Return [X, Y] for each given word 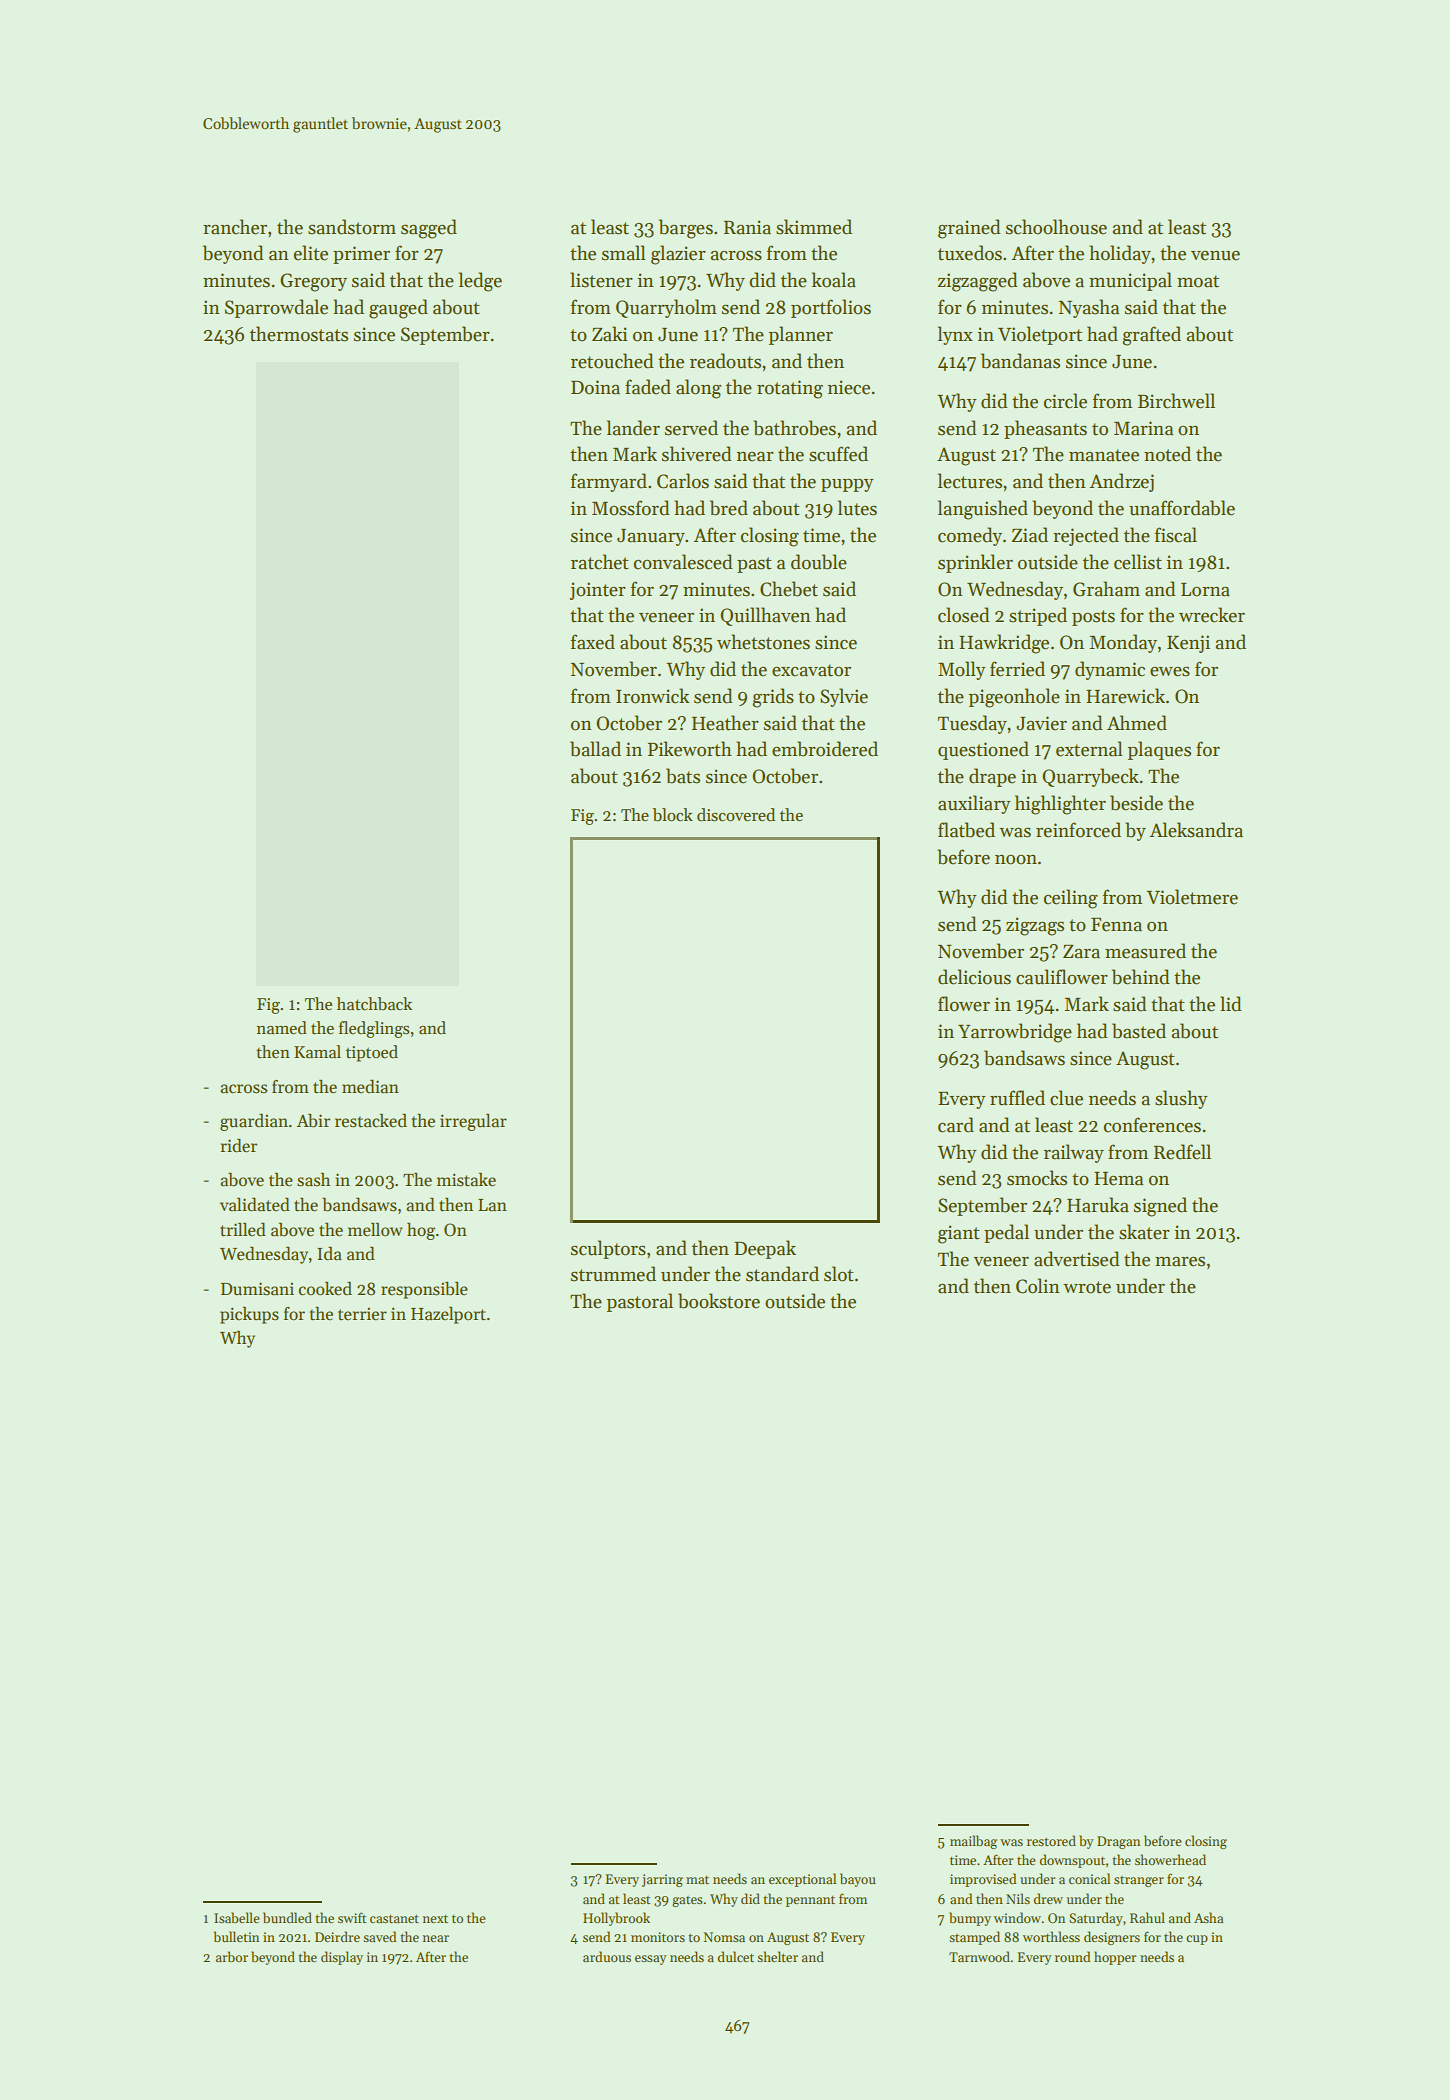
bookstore [719, 1301]
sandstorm [352, 227]
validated [255, 1205]
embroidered [825, 749]
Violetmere [1192, 897]
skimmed [814, 227]
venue [1215, 256]
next [435, 1918]
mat [697, 1879]
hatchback [374, 1004]
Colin [1038, 1286]
